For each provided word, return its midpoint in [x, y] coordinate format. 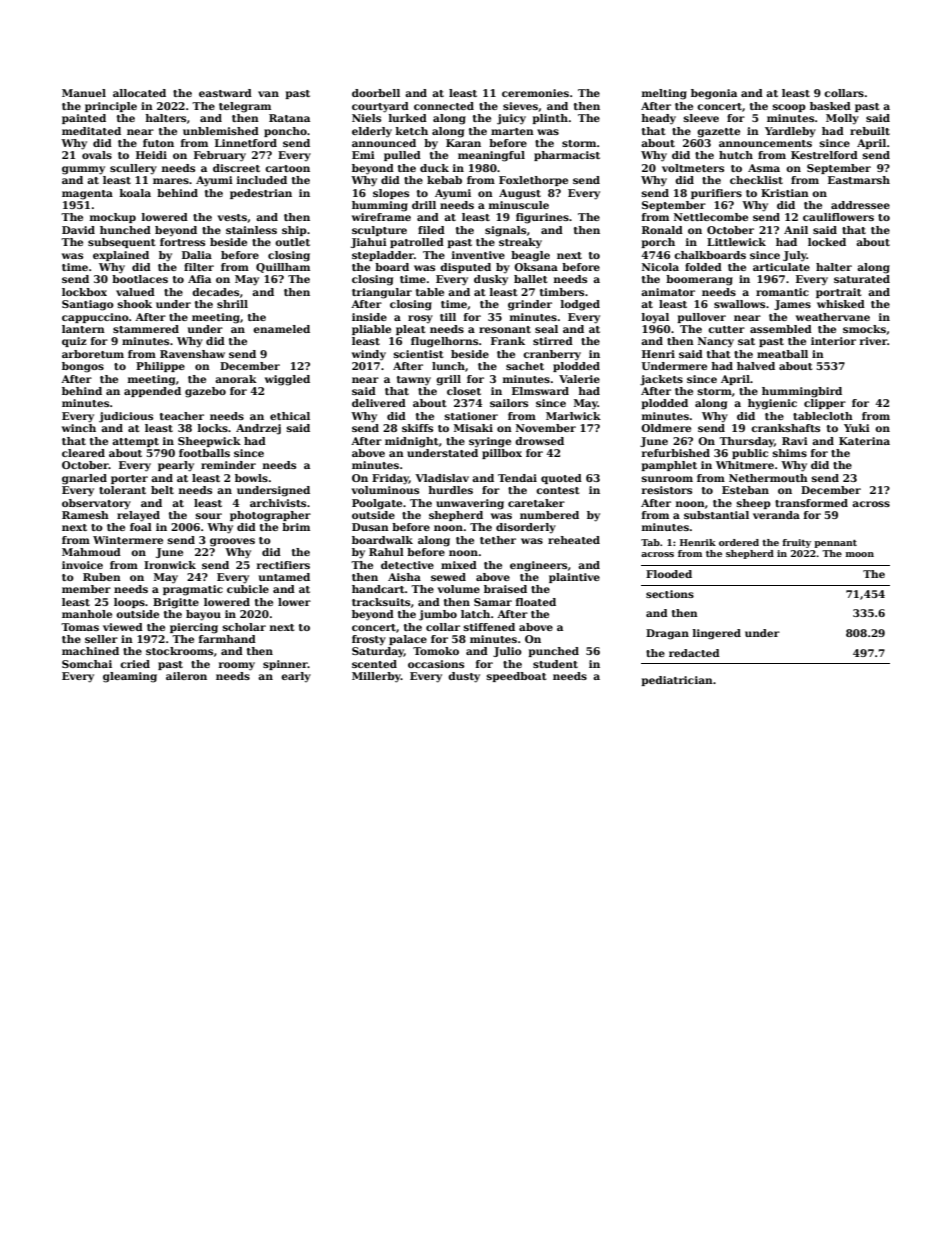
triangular [382, 293]
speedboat [517, 677]
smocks [864, 329]
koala [135, 193]
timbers [562, 292]
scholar [244, 627]
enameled [281, 329]
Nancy [716, 342]
